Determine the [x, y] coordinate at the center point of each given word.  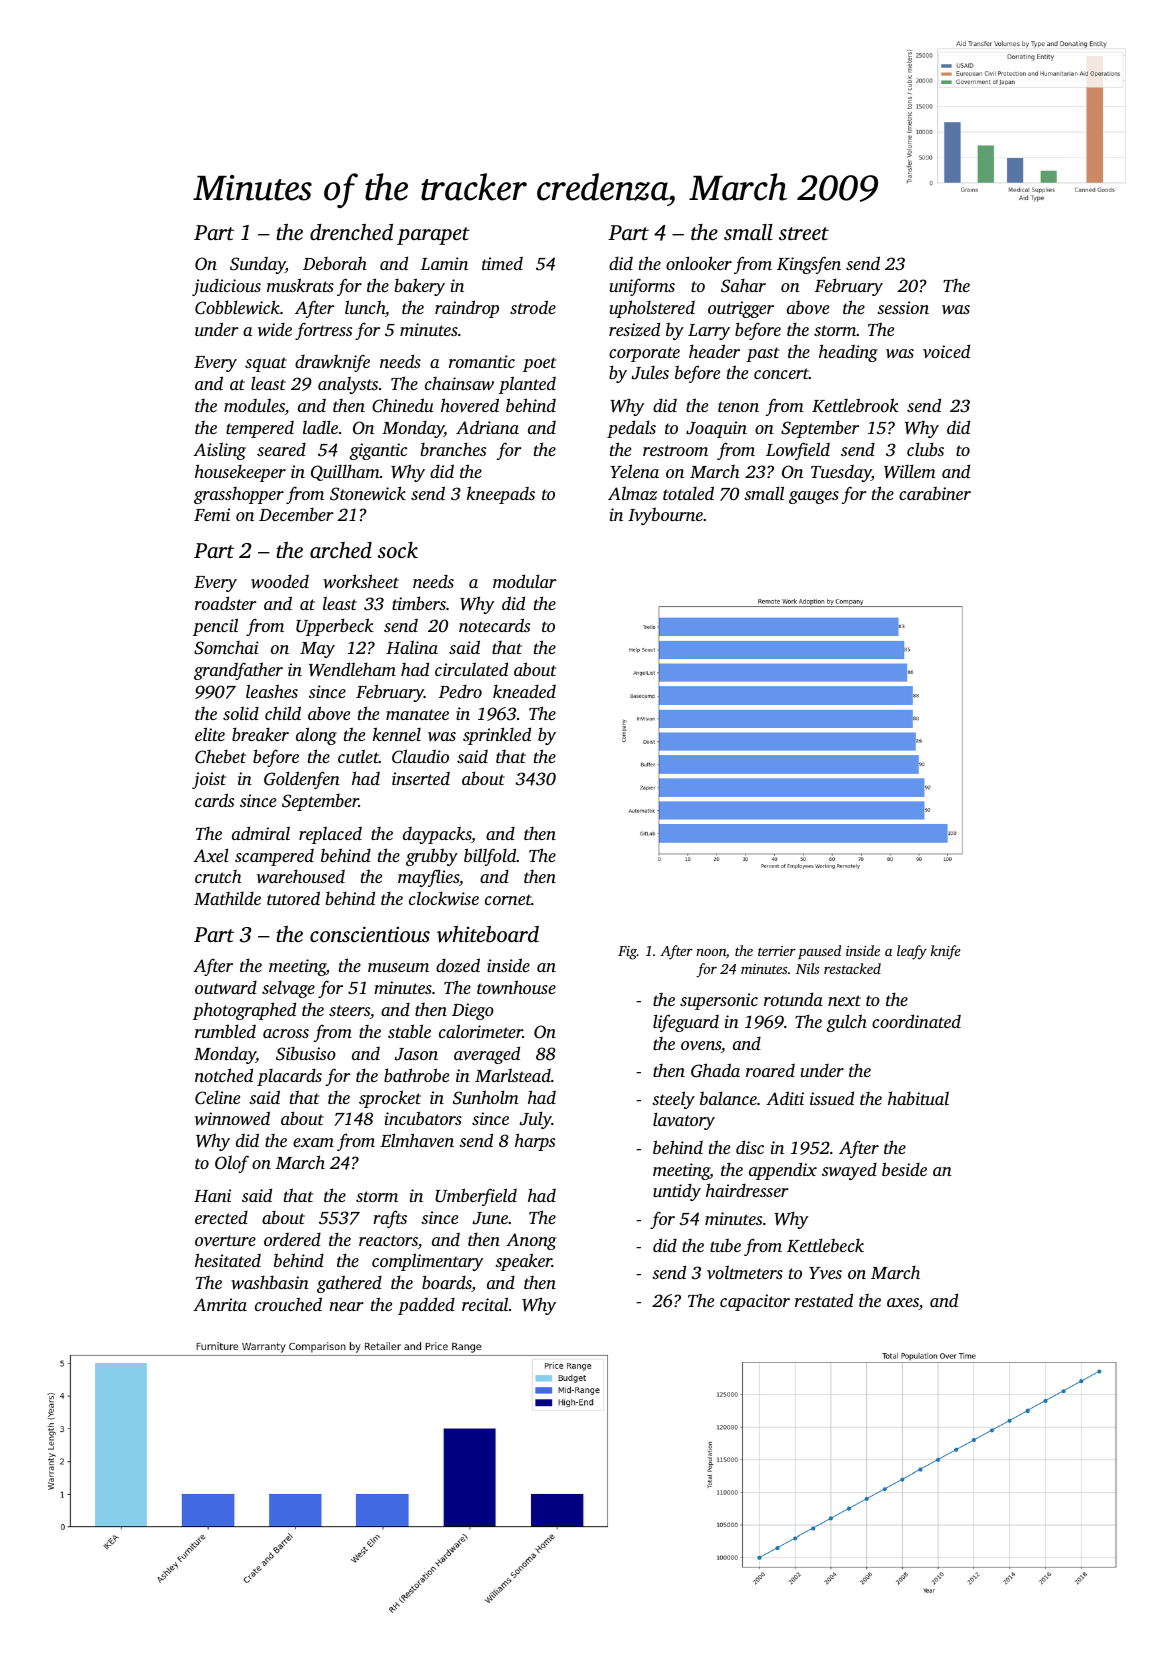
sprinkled [497, 736]
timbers [419, 603]
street [804, 233]
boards [447, 1283]
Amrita [220, 1304]
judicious [226, 287]
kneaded [524, 691]
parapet [433, 236]
